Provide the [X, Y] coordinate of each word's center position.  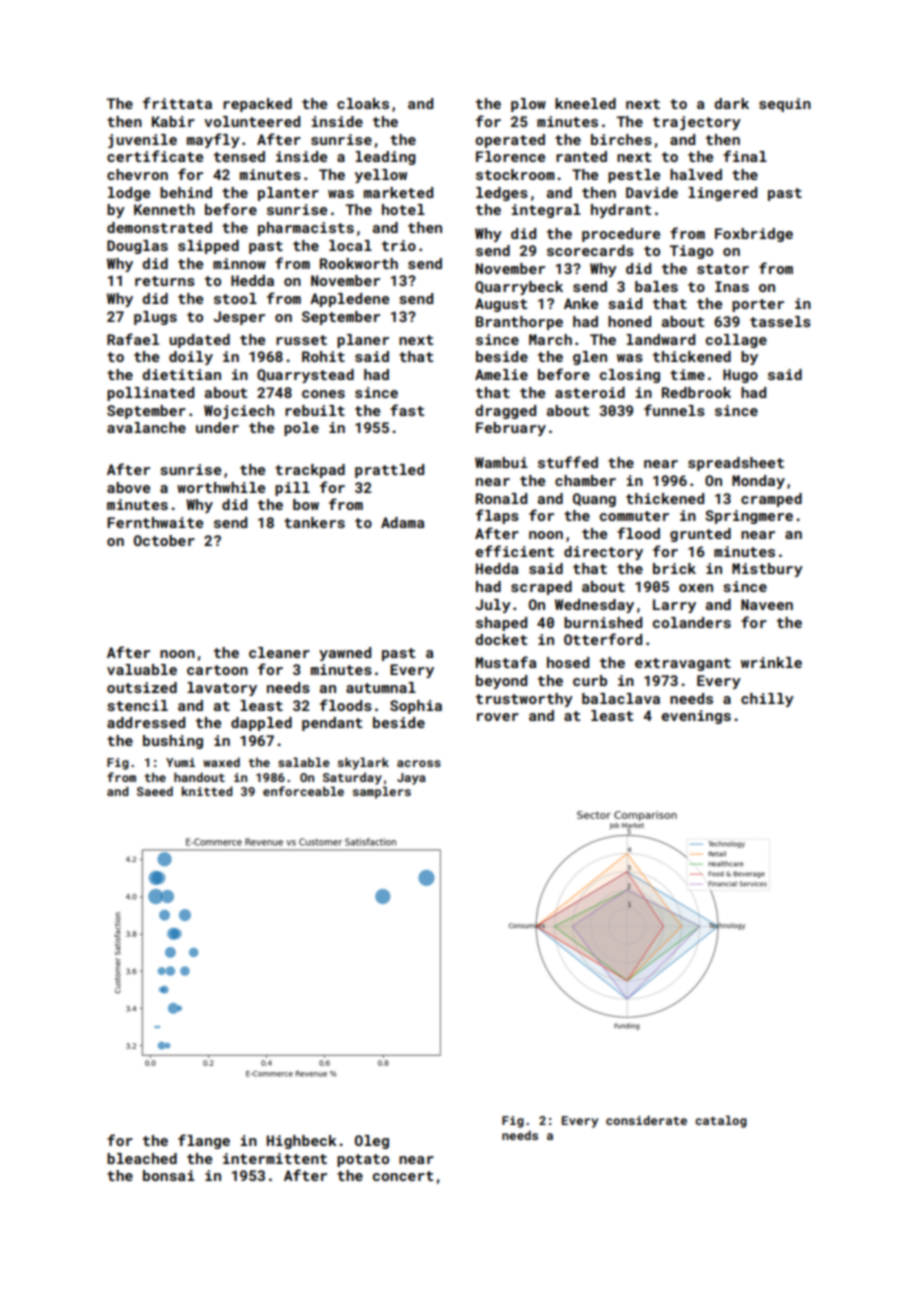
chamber [585, 480]
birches [621, 139]
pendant [332, 724]
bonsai [169, 1175]
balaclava [621, 698]
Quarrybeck [519, 288]
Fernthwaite [155, 522]
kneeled [585, 103]
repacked [257, 105]
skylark [363, 763]
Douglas [137, 247]
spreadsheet [736, 464]
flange [204, 1141]
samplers [382, 792]
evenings [696, 717]
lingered [722, 194]
